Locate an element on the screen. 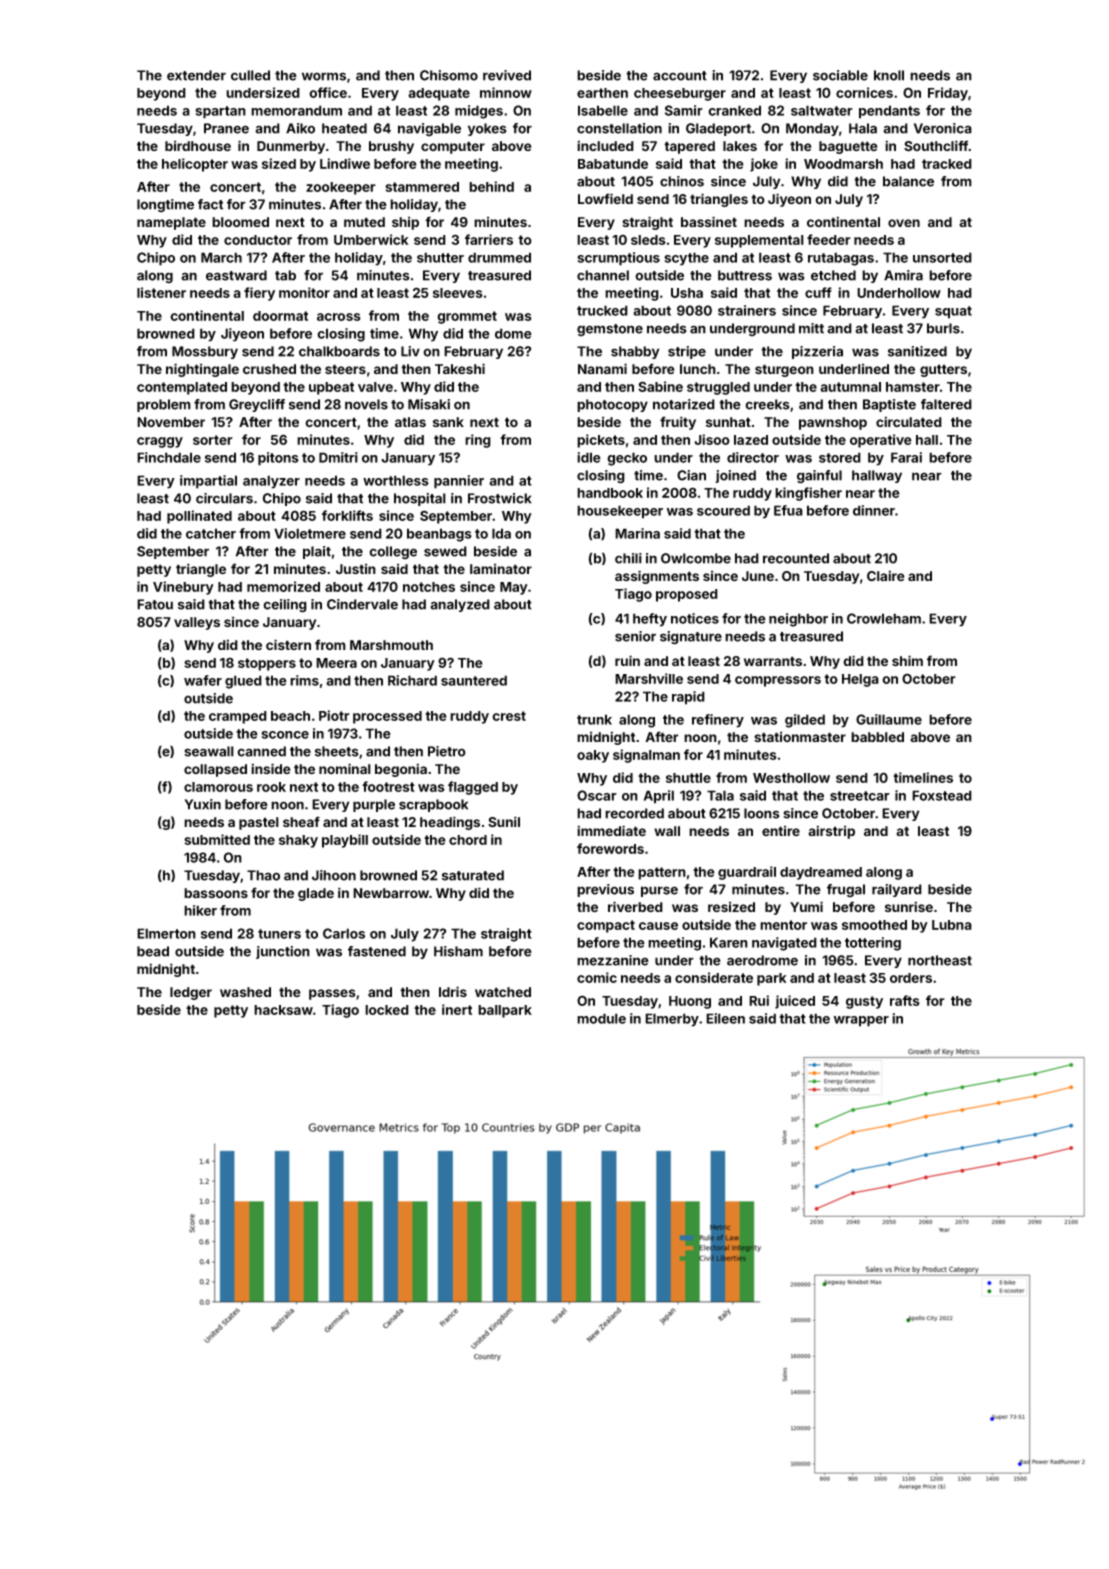  Finchdale is located at coordinates (169, 457).
